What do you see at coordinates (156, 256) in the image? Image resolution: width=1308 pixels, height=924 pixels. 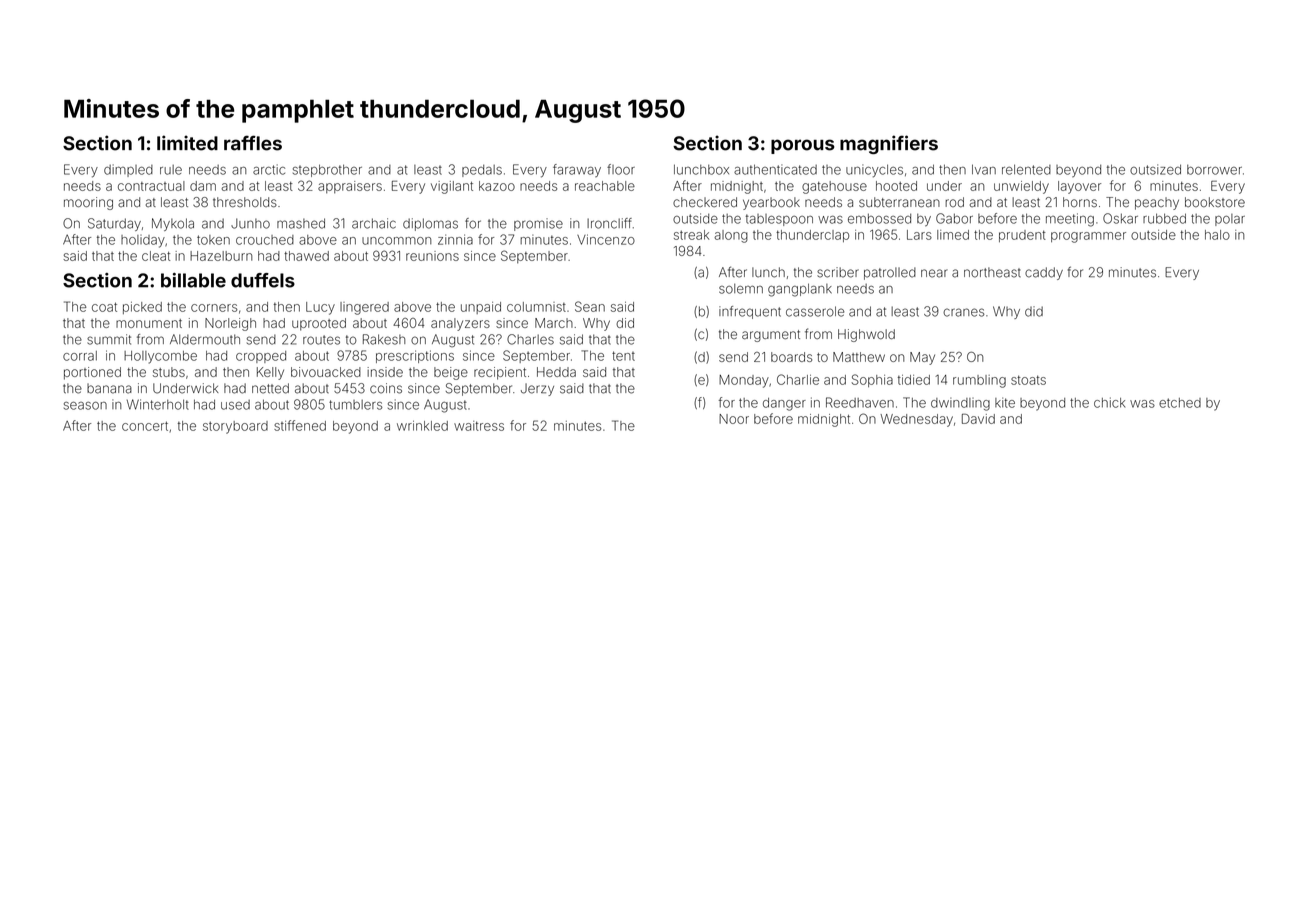 I see `cleat` at bounding box center [156, 256].
